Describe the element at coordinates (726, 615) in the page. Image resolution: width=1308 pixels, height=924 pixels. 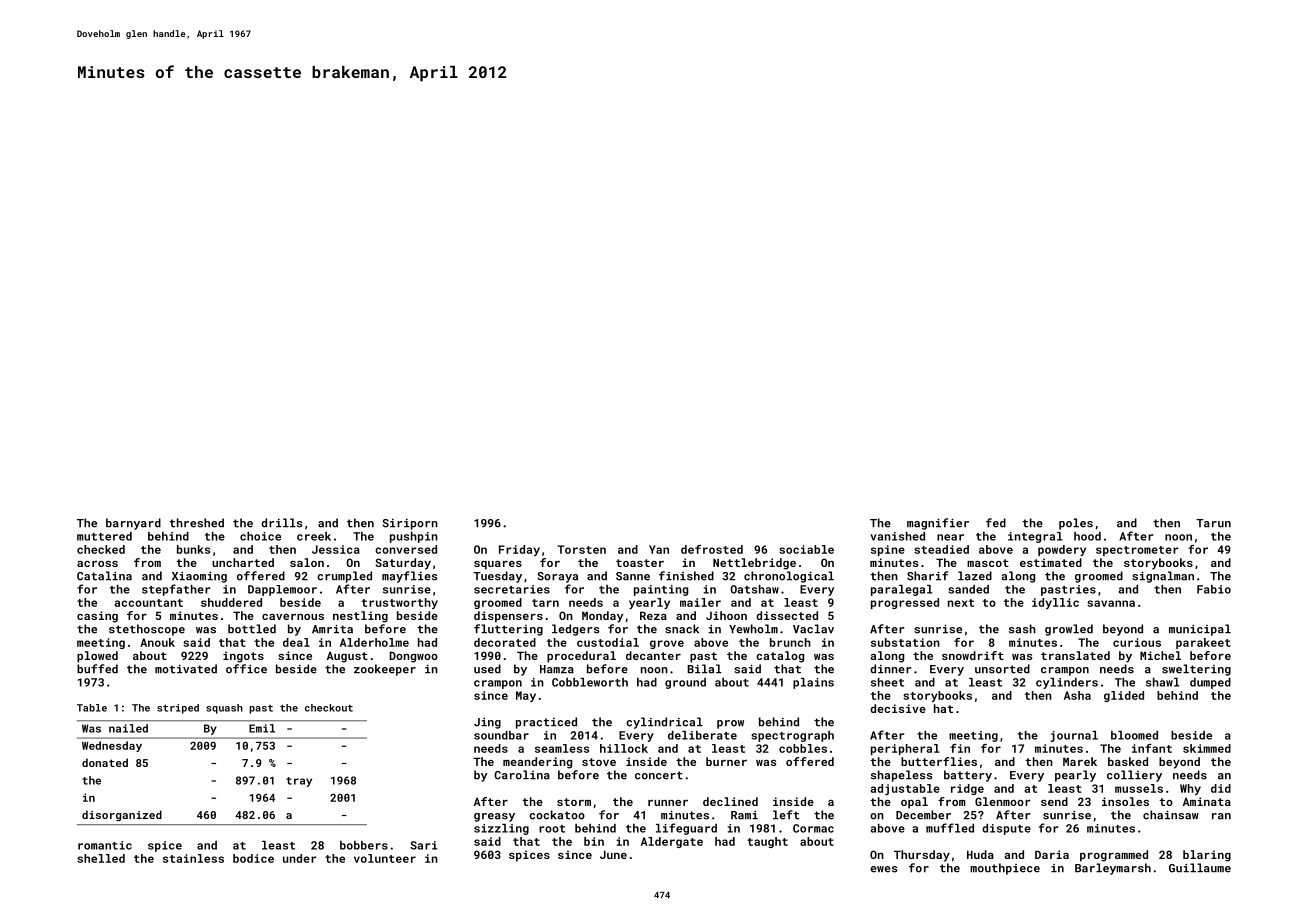
I see `Jihoon` at that location.
